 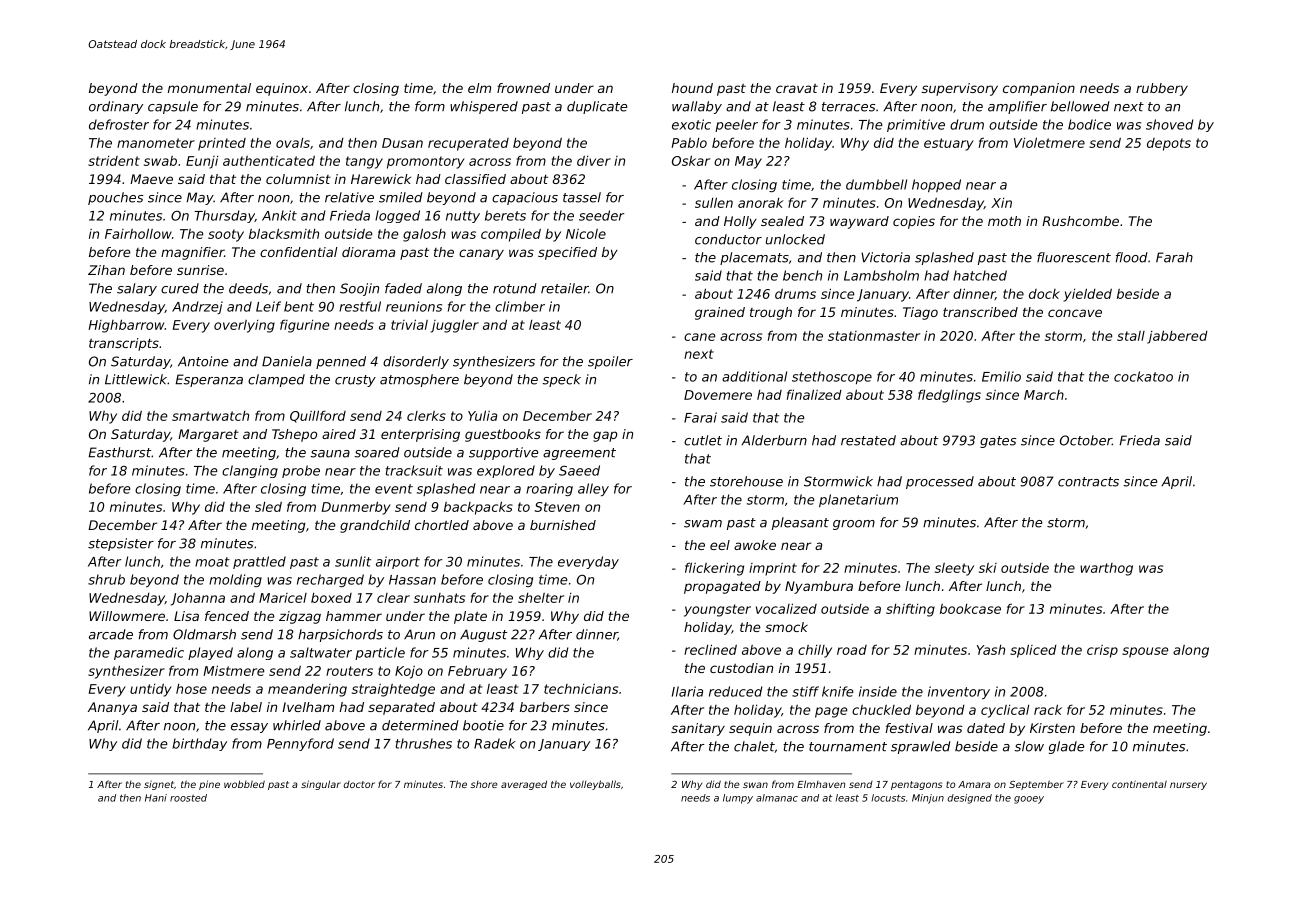 What do you see at coordinates (561, 380) in the screenshot?
I see `speck` at bounding box center [561, 380].
